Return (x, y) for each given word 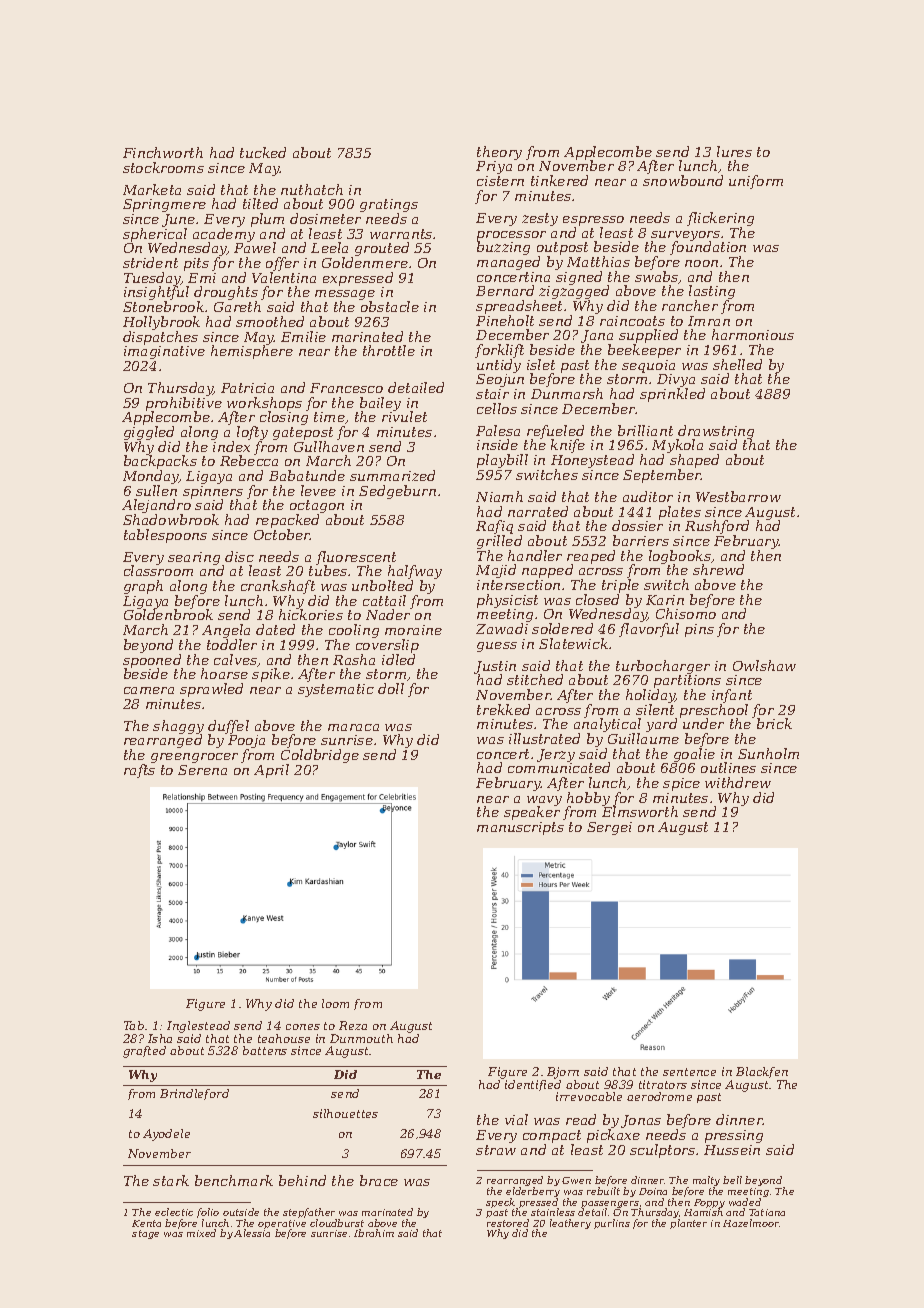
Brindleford (194, 1094)
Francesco (346, 388)
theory (499, 153)
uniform (756, 182)
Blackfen (762, 1072)
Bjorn (563, 1073)
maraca (353, 727)
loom (335, 1003)
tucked (263, 152)
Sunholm (768, 753)
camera (149, 690)
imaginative (164, 352)
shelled (737, 364)
